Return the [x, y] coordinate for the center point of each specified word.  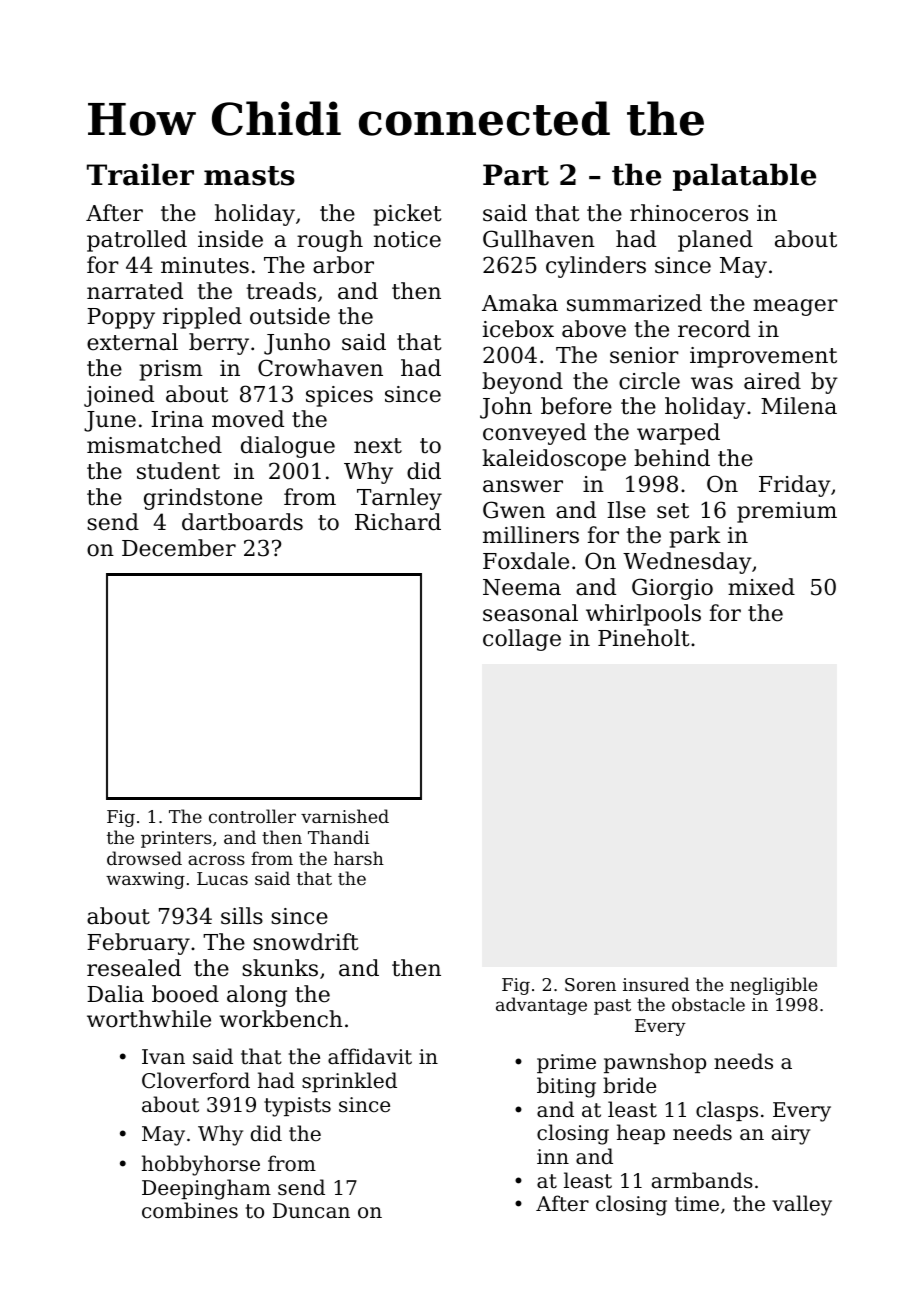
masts [249, 176]
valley [802, 1205]
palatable [744, 177]
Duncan [311, 1211]
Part [516, 175]
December [179, 548]
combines [190, 1210]
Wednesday [687, 563]
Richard [398, 522]
